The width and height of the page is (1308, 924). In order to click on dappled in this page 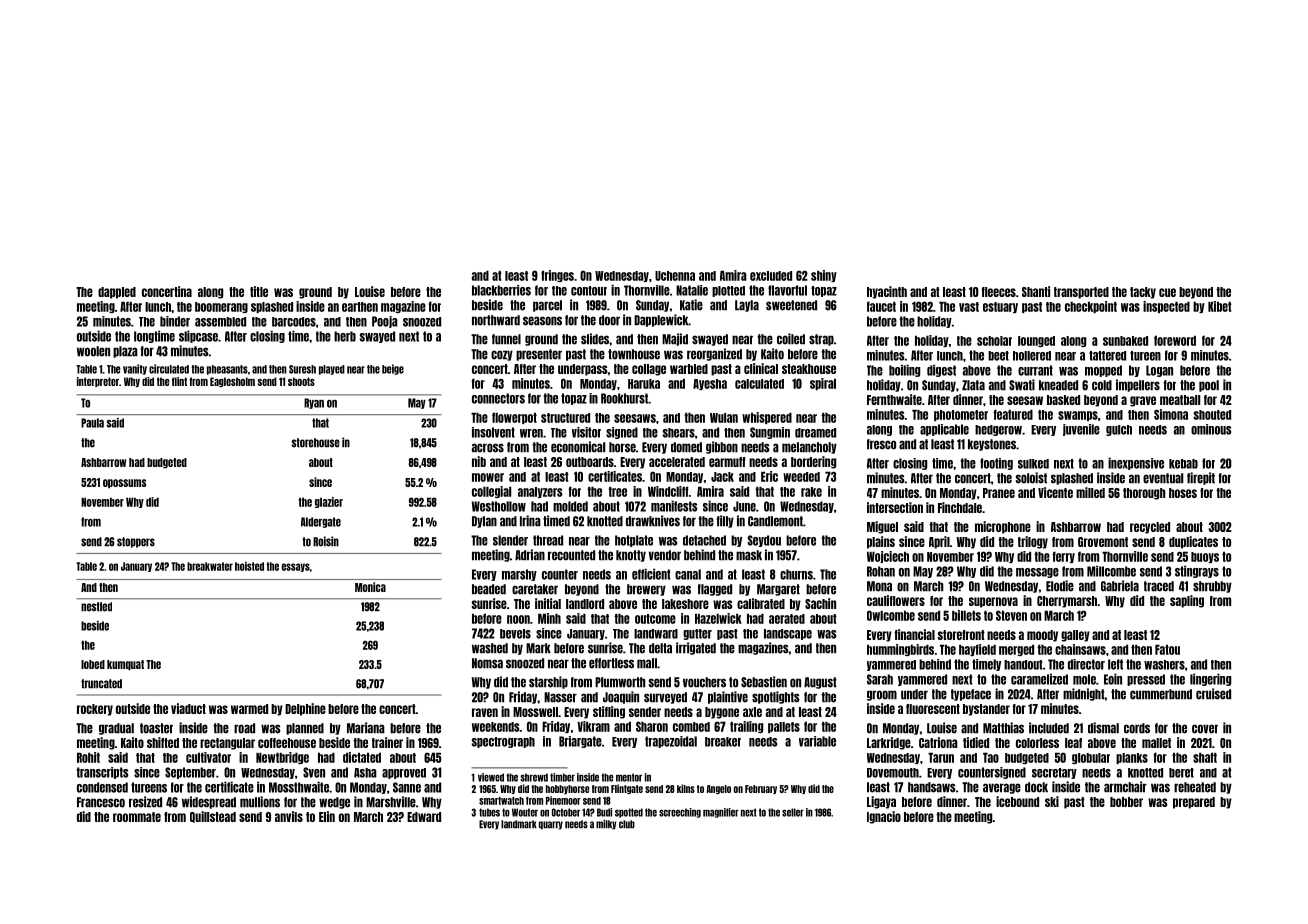, I will do `click(117, 293)`.
